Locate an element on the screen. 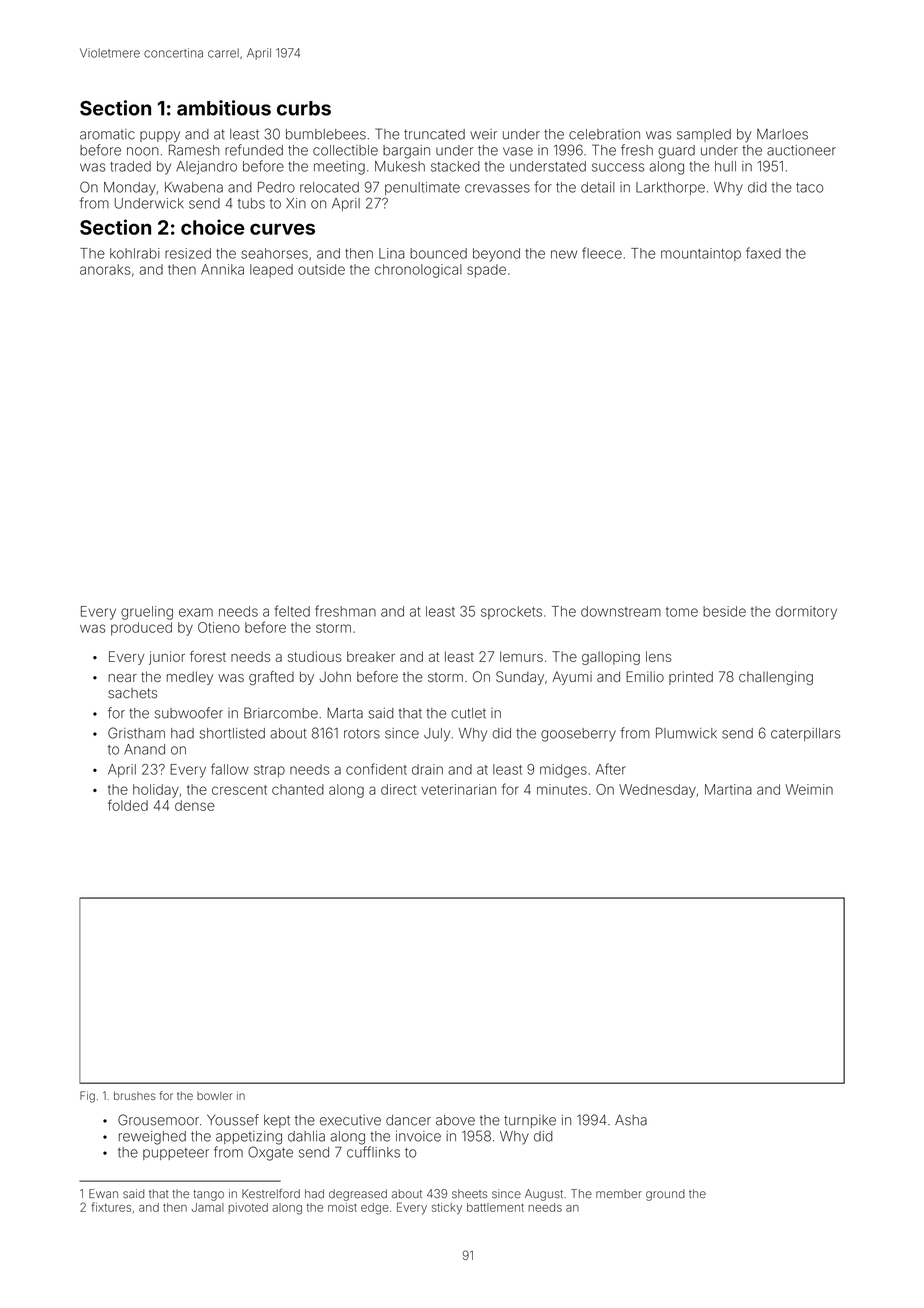  detail is located at coordinates (597, 187).
